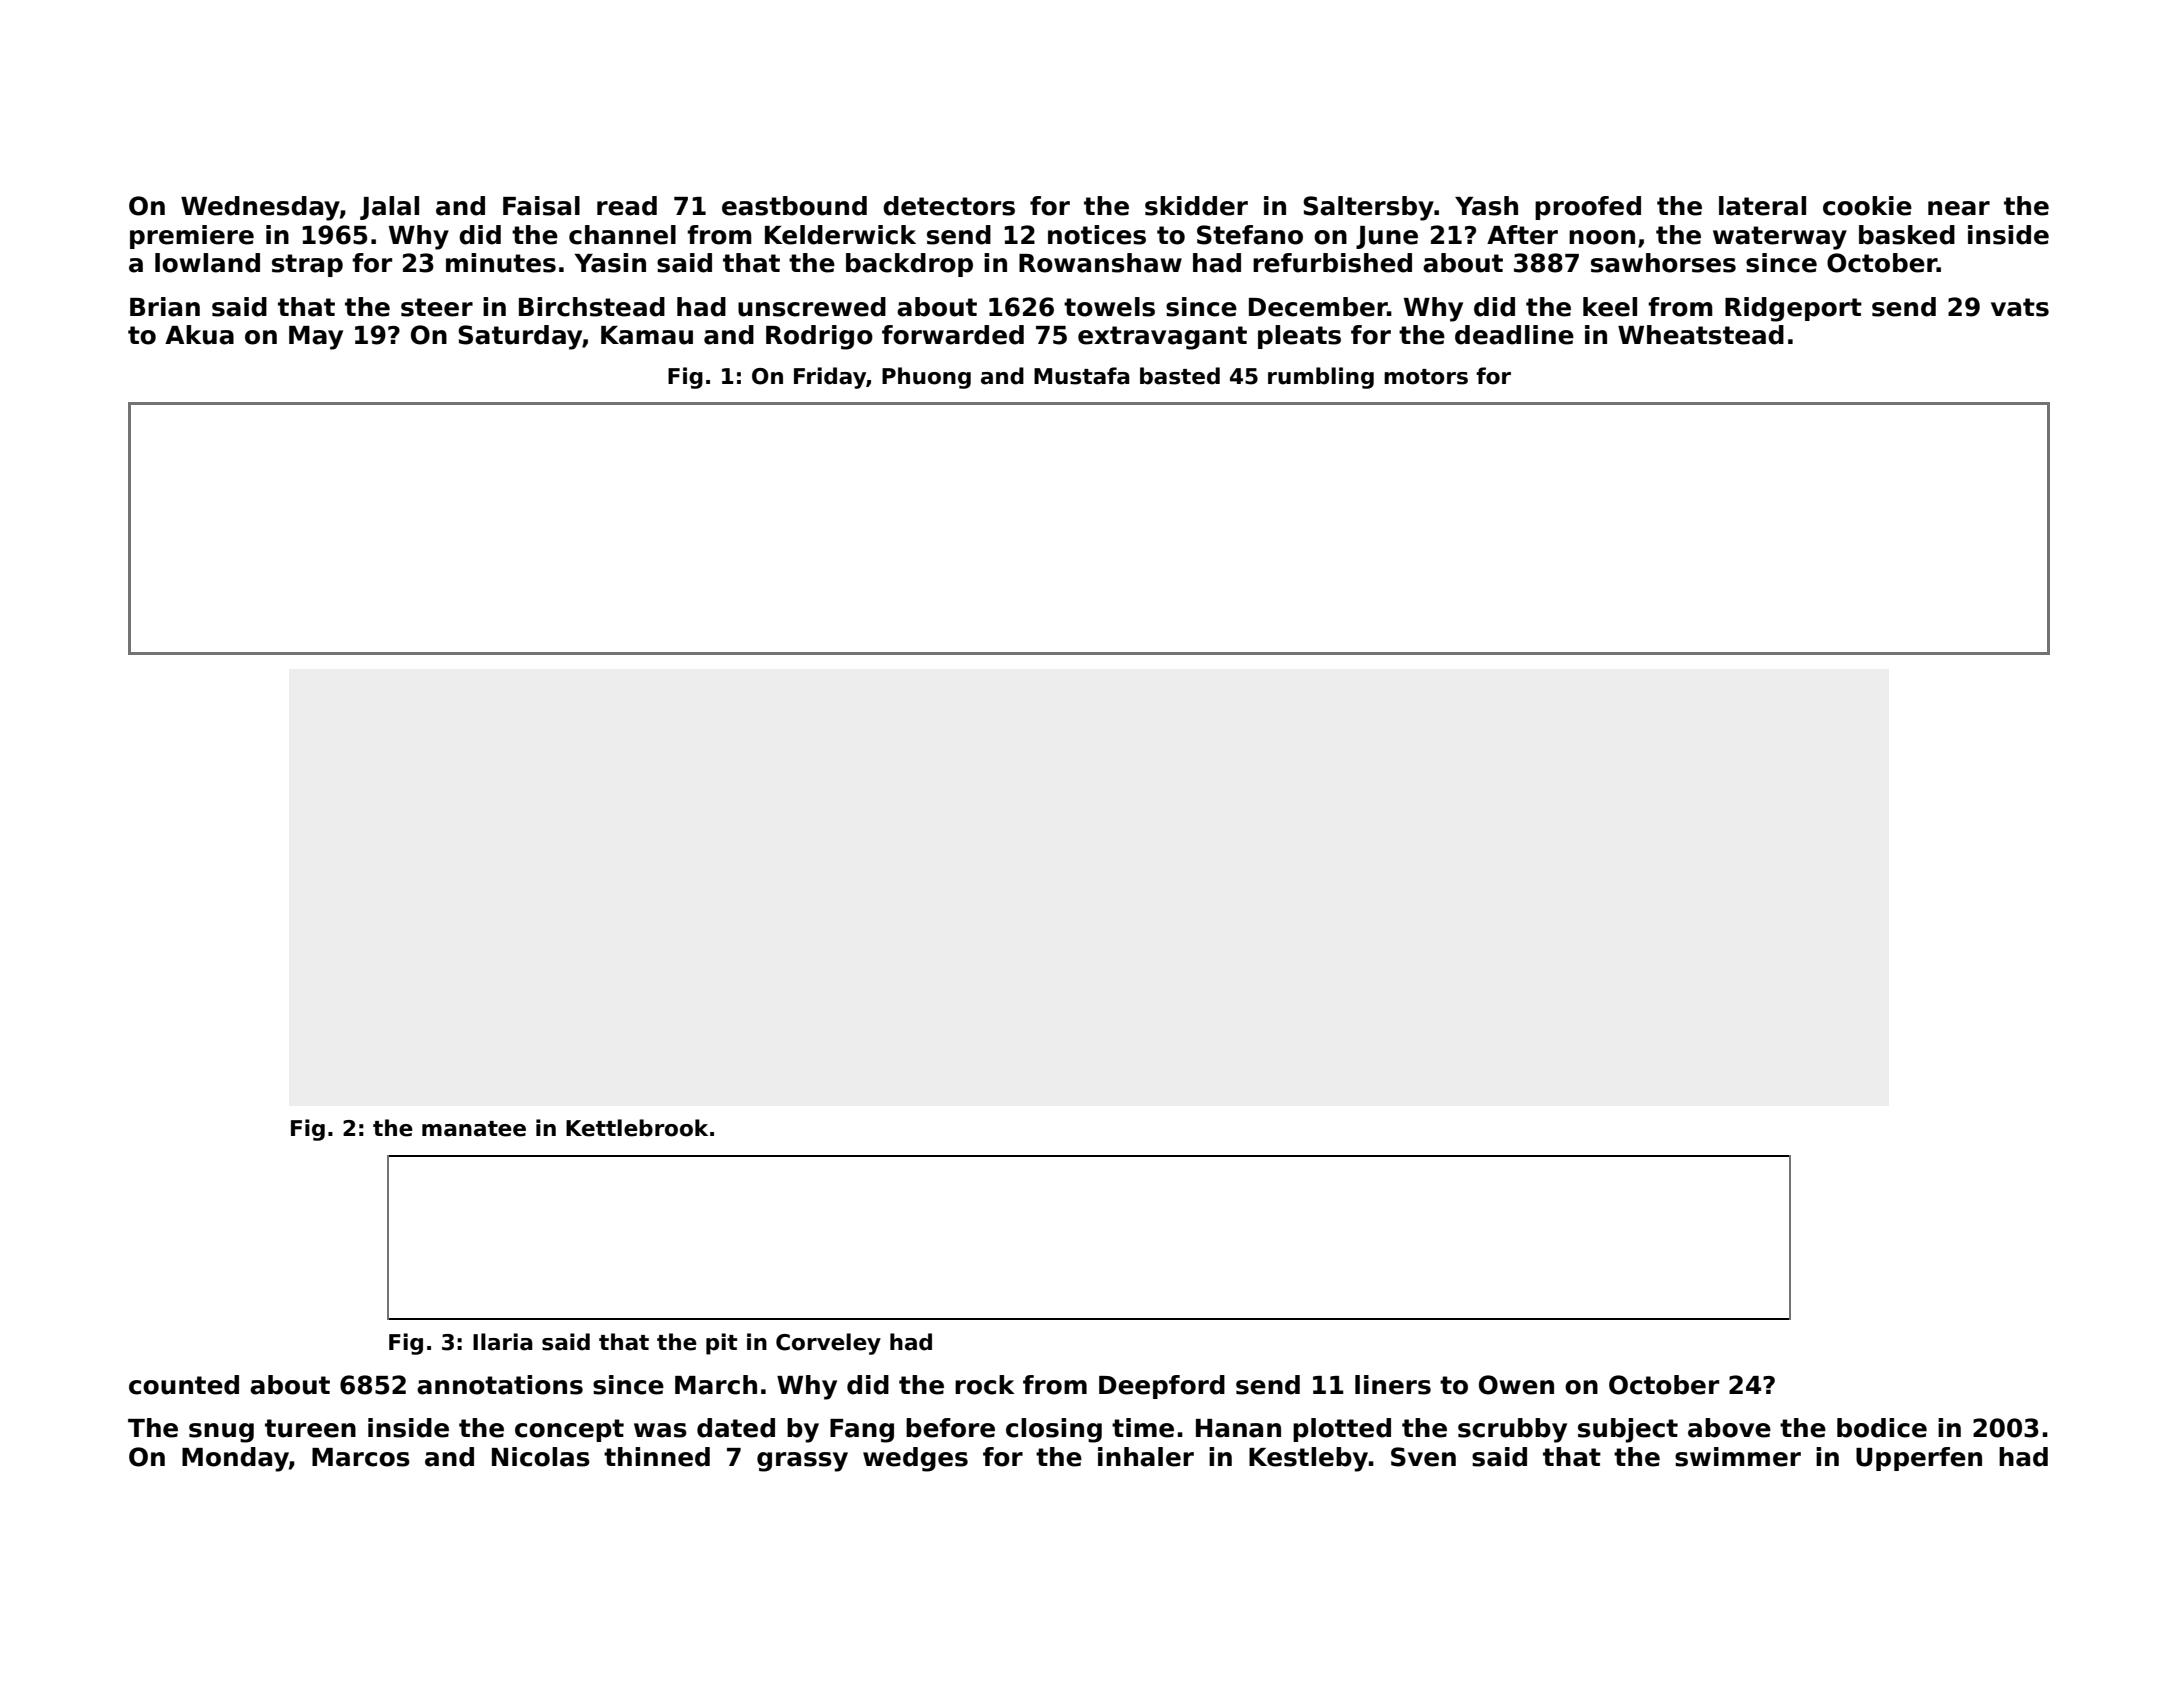 Image resolution: width=2178 pixels, height=1683 pixels. Describe the element at coordinates (307, 265) in the screenshot. I see `strap` at that location.
